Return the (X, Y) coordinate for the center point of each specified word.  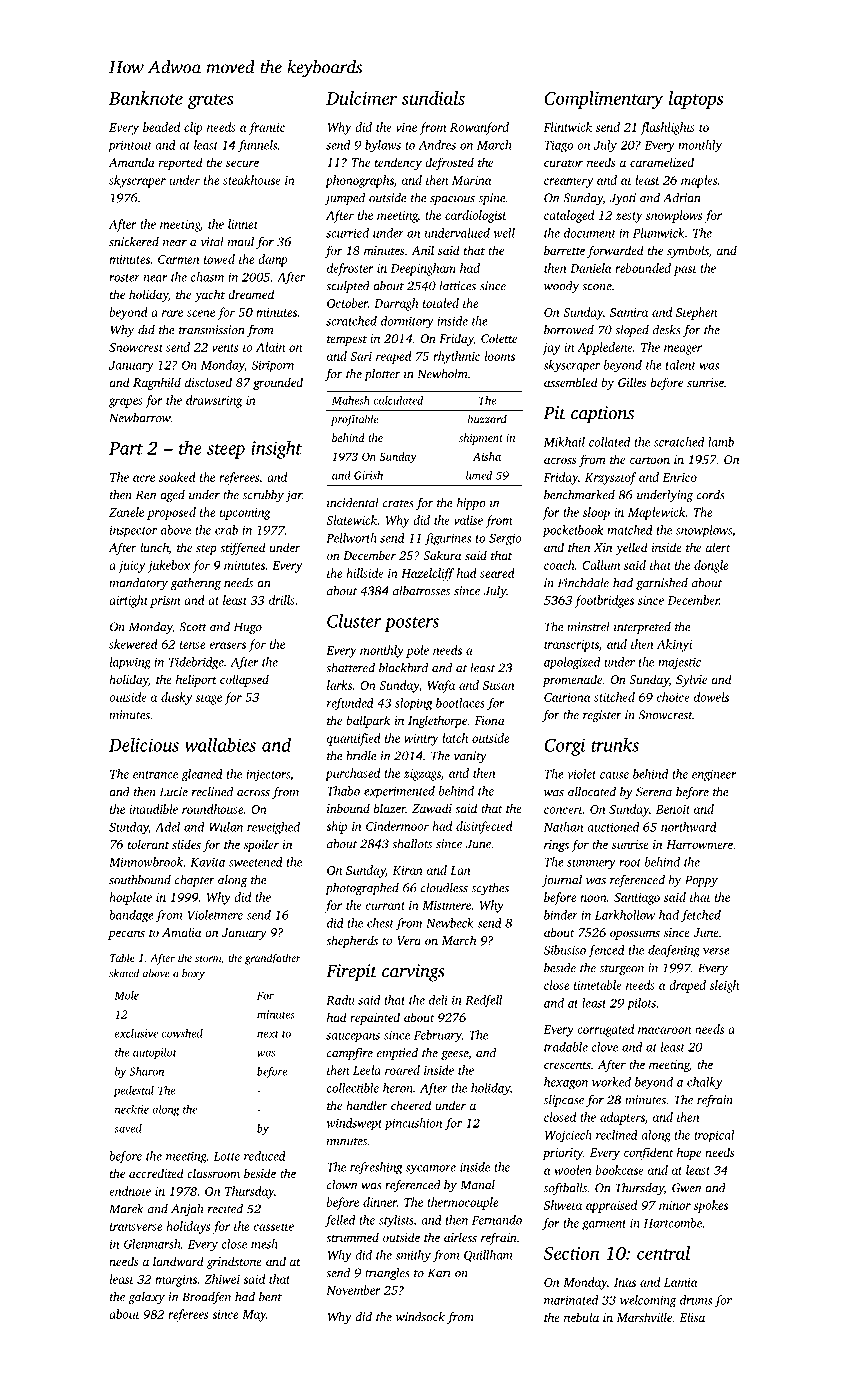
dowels (711, 697)
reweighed (273, 828)
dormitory (407, 322)
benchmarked (579, 495)
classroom (213, 1173)
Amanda (132, 162)
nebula (581, 1317)
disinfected (484, 827)
